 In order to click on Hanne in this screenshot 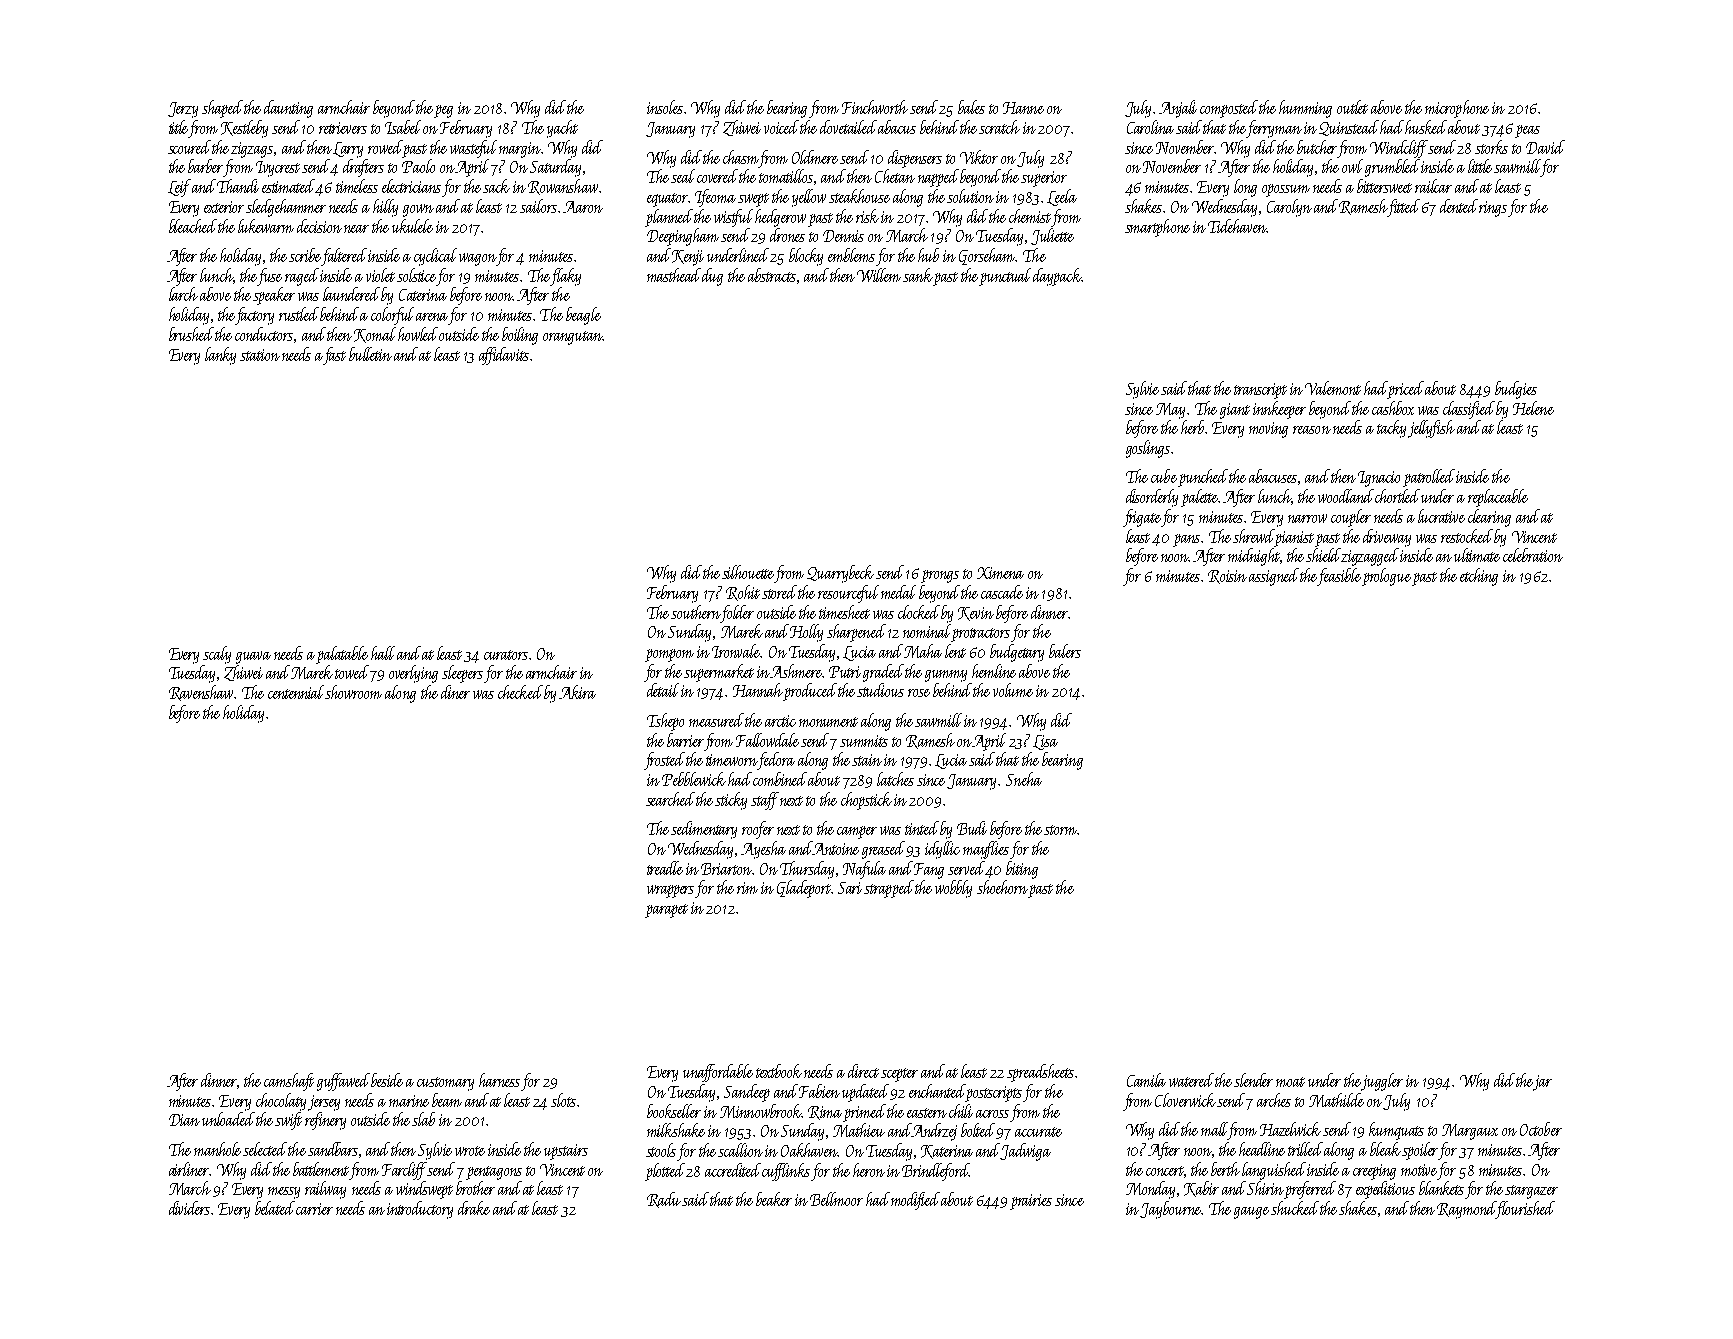, I will do `click(1023, 108)`.
